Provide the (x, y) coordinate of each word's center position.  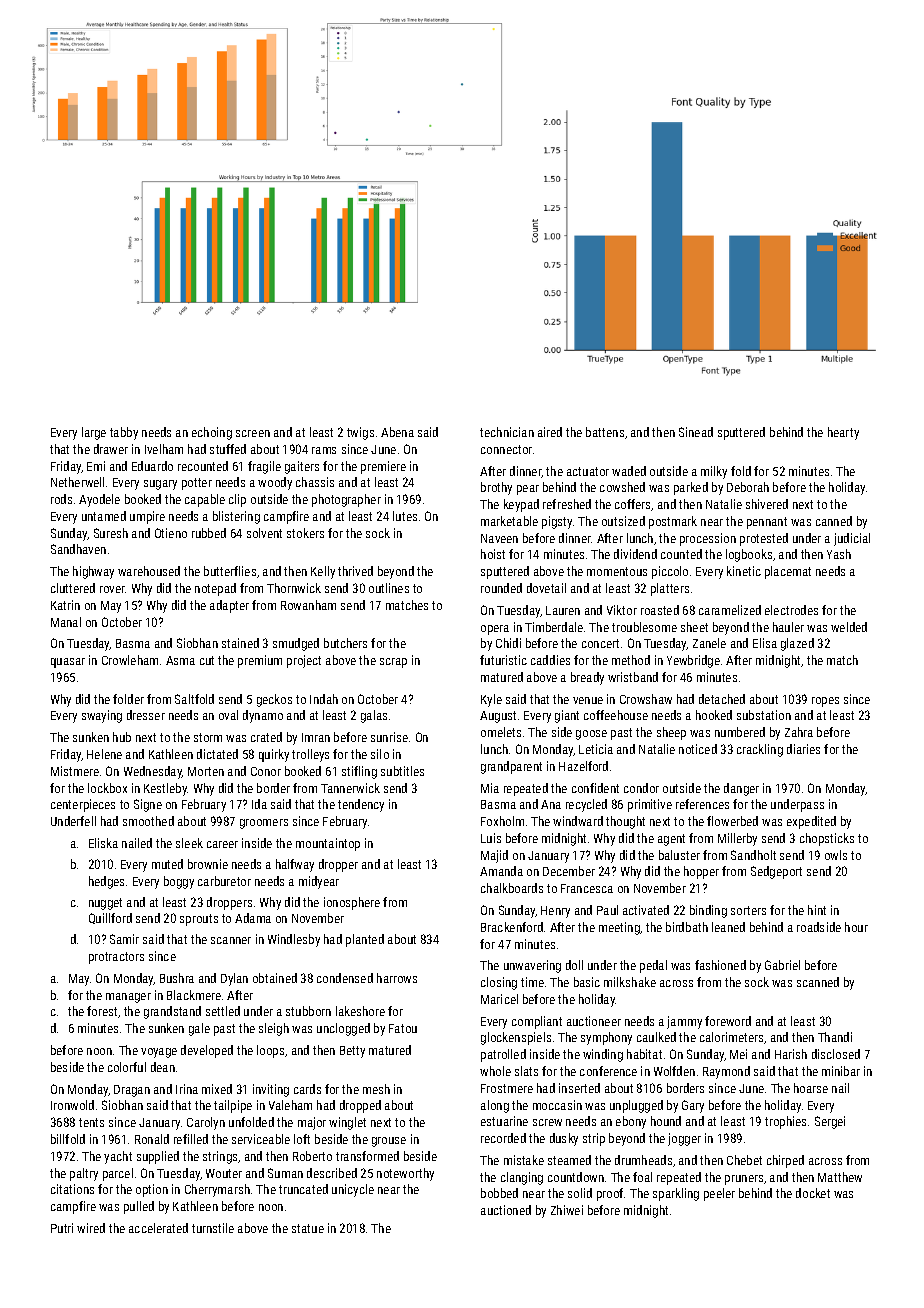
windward (578, 821)
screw (547, 1122)
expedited (811, 822)
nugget (105, 904)
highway (93, 572)
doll (574, 965)
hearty (843, 433)
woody (275, 483)
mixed (217, 1089)
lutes (405, 516)
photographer (346, 500)
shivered (767, 504)
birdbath (687, 927)
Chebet (744, 1160)
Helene (104, 754)
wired (91, 1228)
